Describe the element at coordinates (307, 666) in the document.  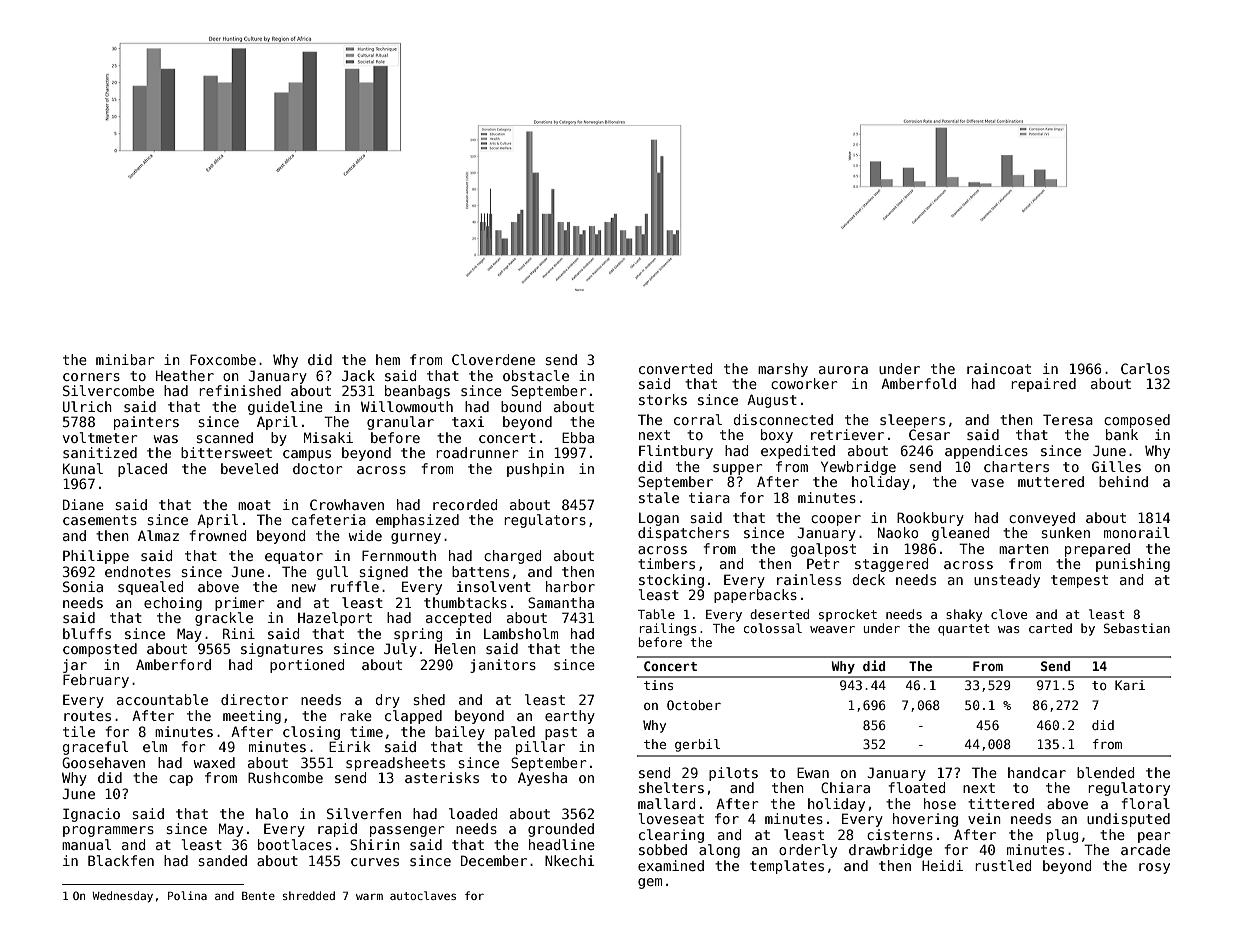
I see `portioned` at that location.
